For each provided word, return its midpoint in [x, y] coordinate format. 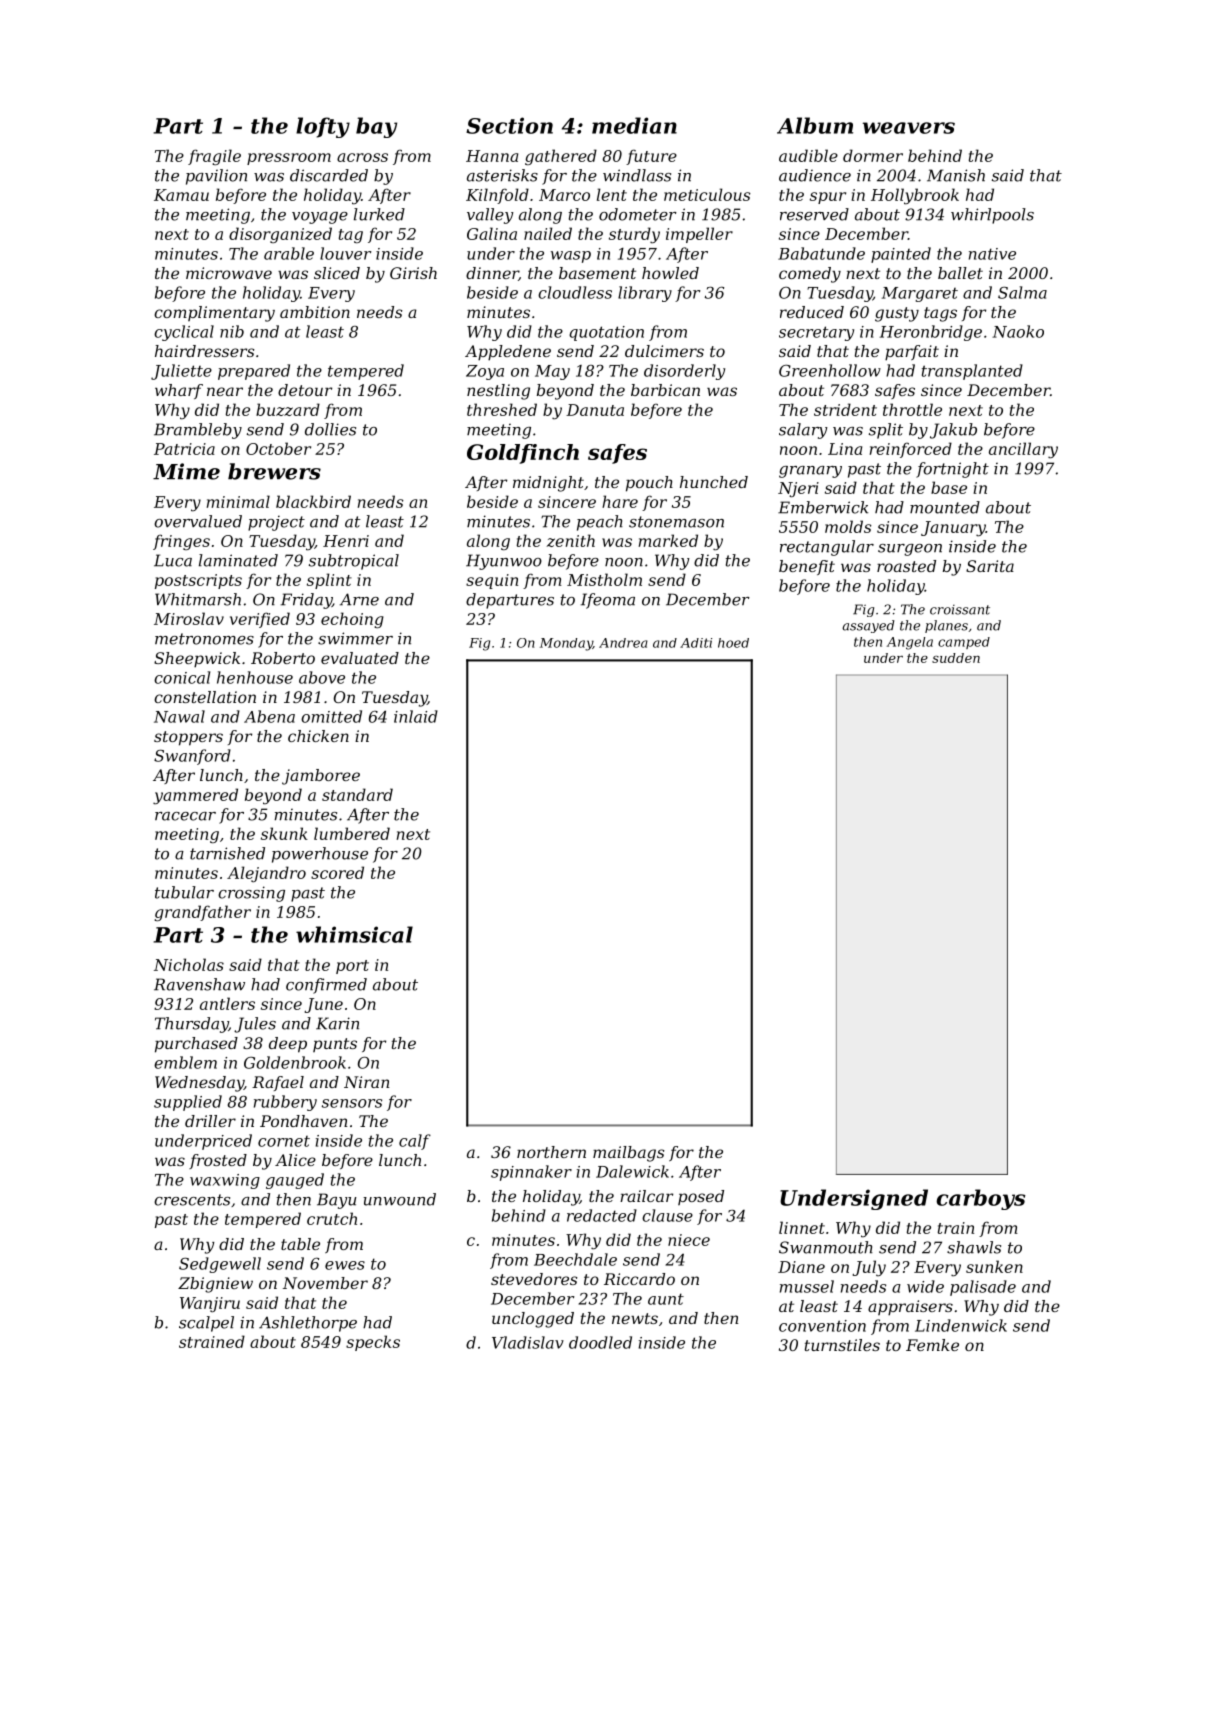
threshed [502, 409]
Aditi [696, 643]
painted [901, 255]
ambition [315, 312]
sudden [956, 658]
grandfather [202, 913]
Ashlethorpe [308, 1324]
